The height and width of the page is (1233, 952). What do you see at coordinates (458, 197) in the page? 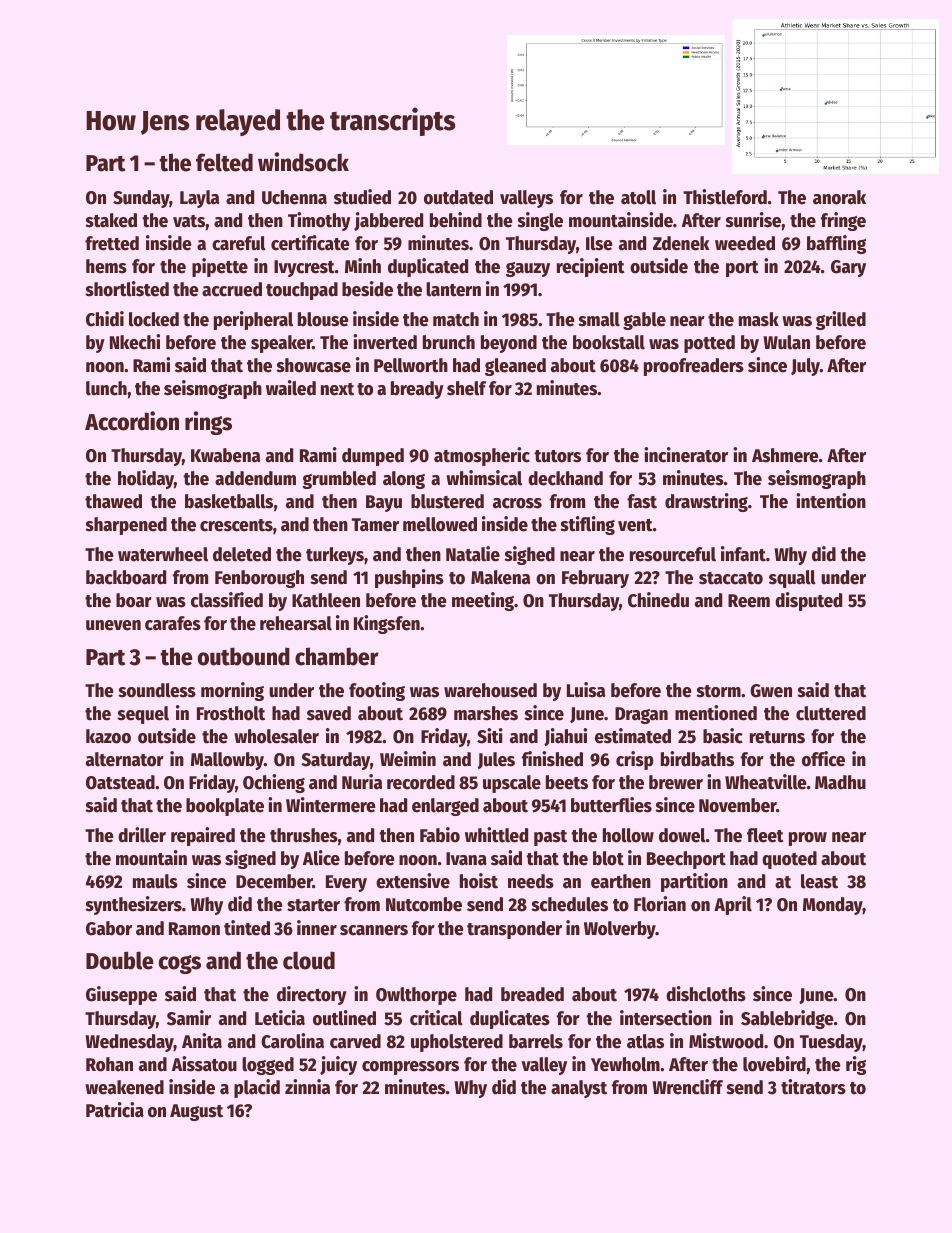
I see `outdated` at bounding box center [458, 197].
